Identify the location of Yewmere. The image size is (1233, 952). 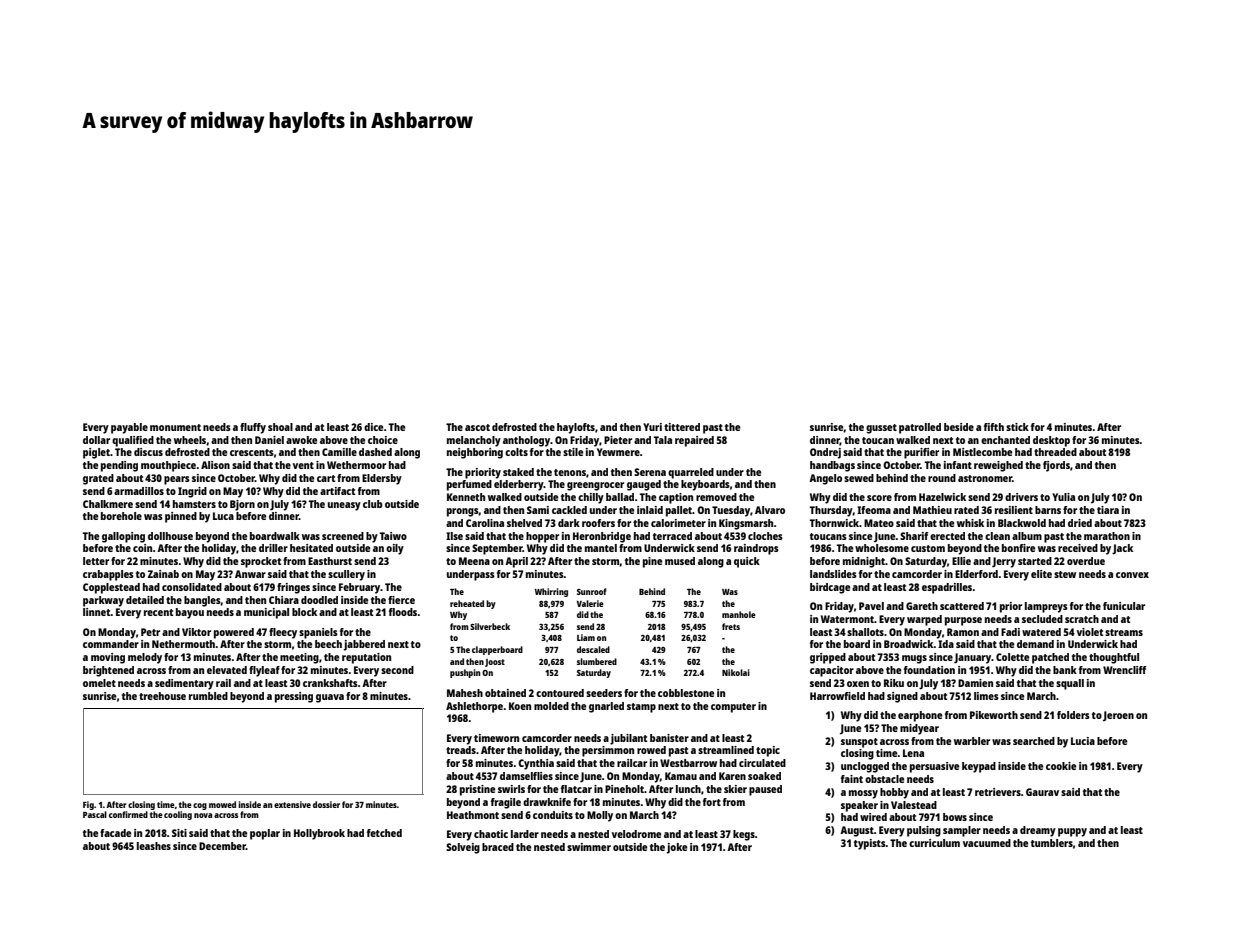
(618, 452).
